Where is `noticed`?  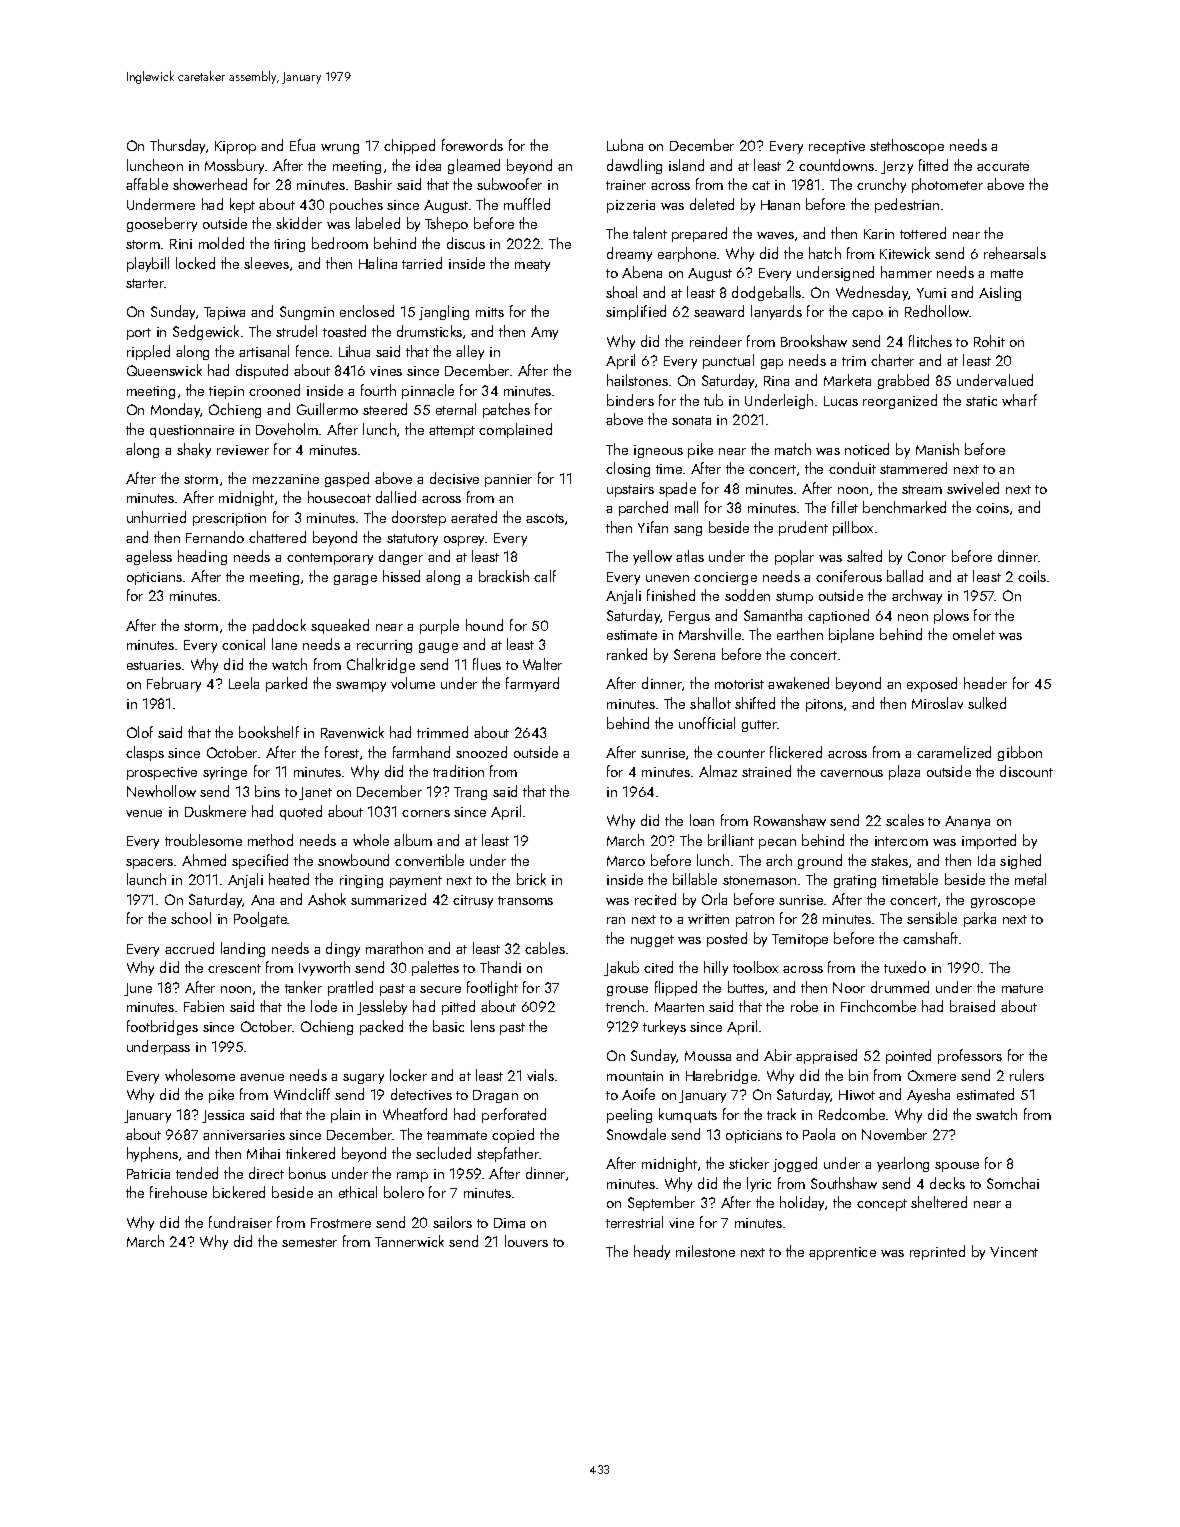 noticed is located at coordinates (867, 449).
